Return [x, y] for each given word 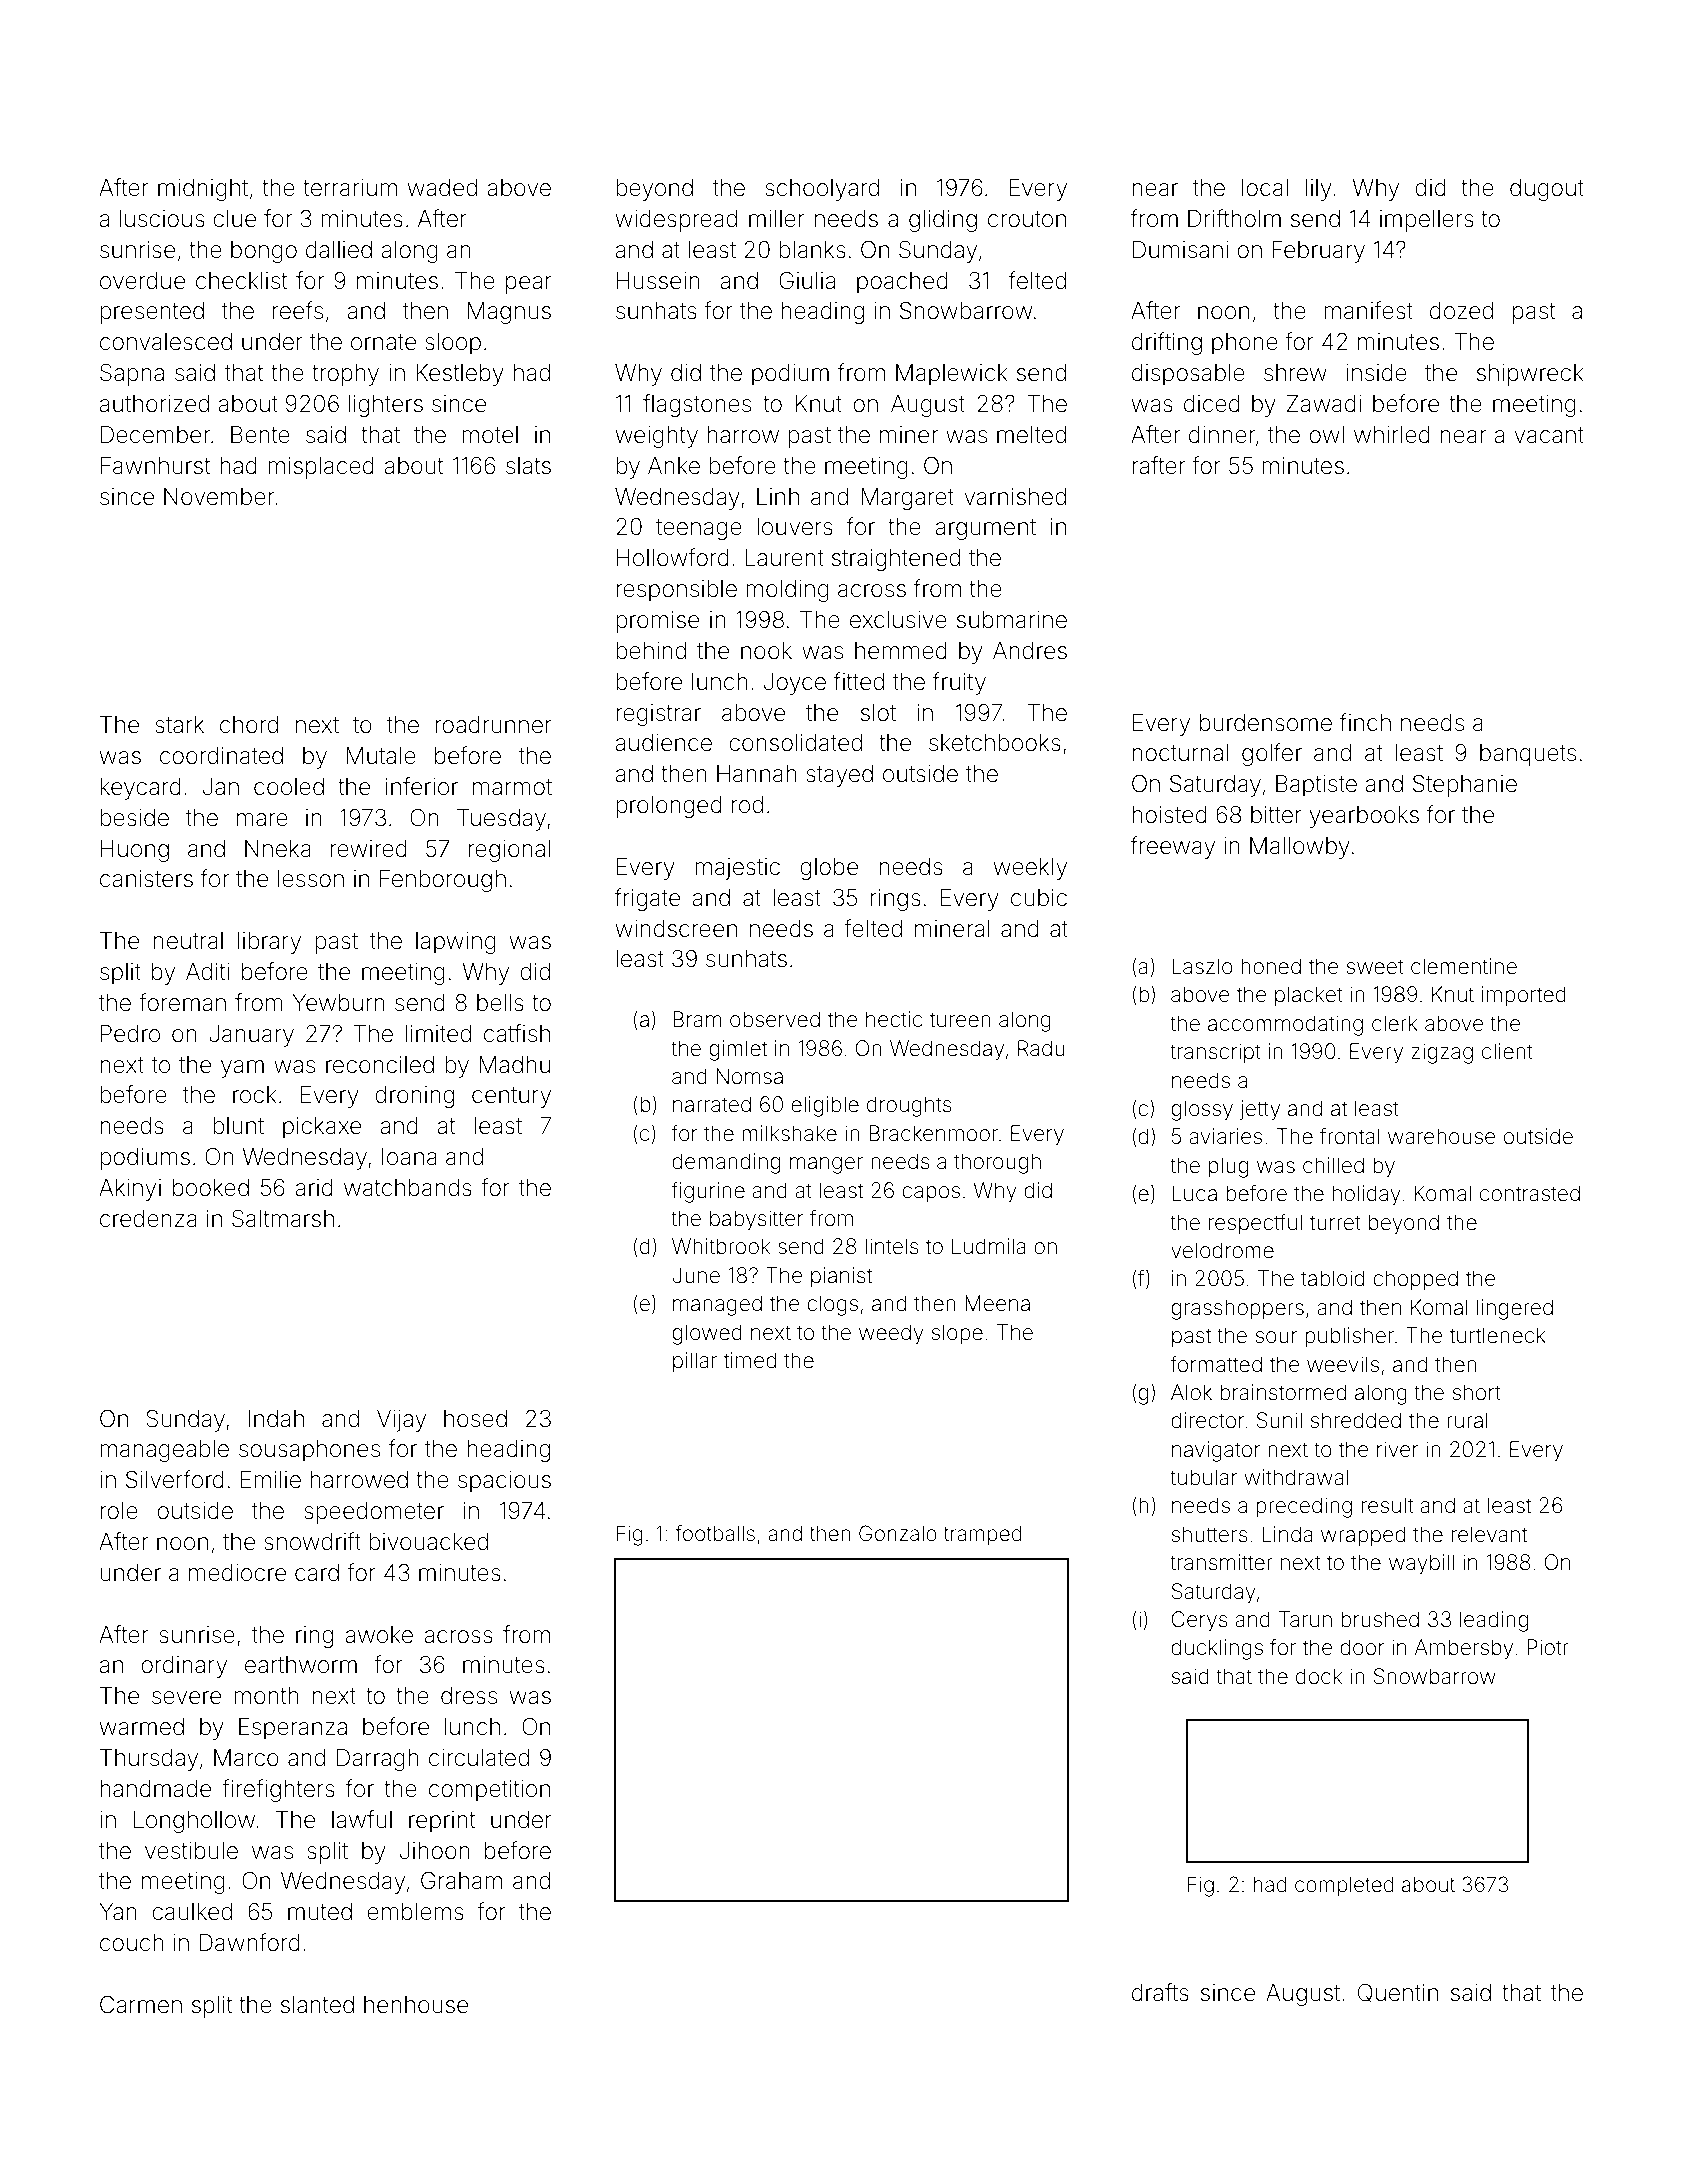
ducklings [1217, 1649]
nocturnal [1180, 753]
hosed [475, 1419]
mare [262, 820]
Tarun [1305, 1619]
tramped [983, 1535]
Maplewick [952, 375]
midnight [203, 190]
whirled [1392, 435]
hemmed [901, 651]
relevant [1489, 1534]
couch [132, 1943]
